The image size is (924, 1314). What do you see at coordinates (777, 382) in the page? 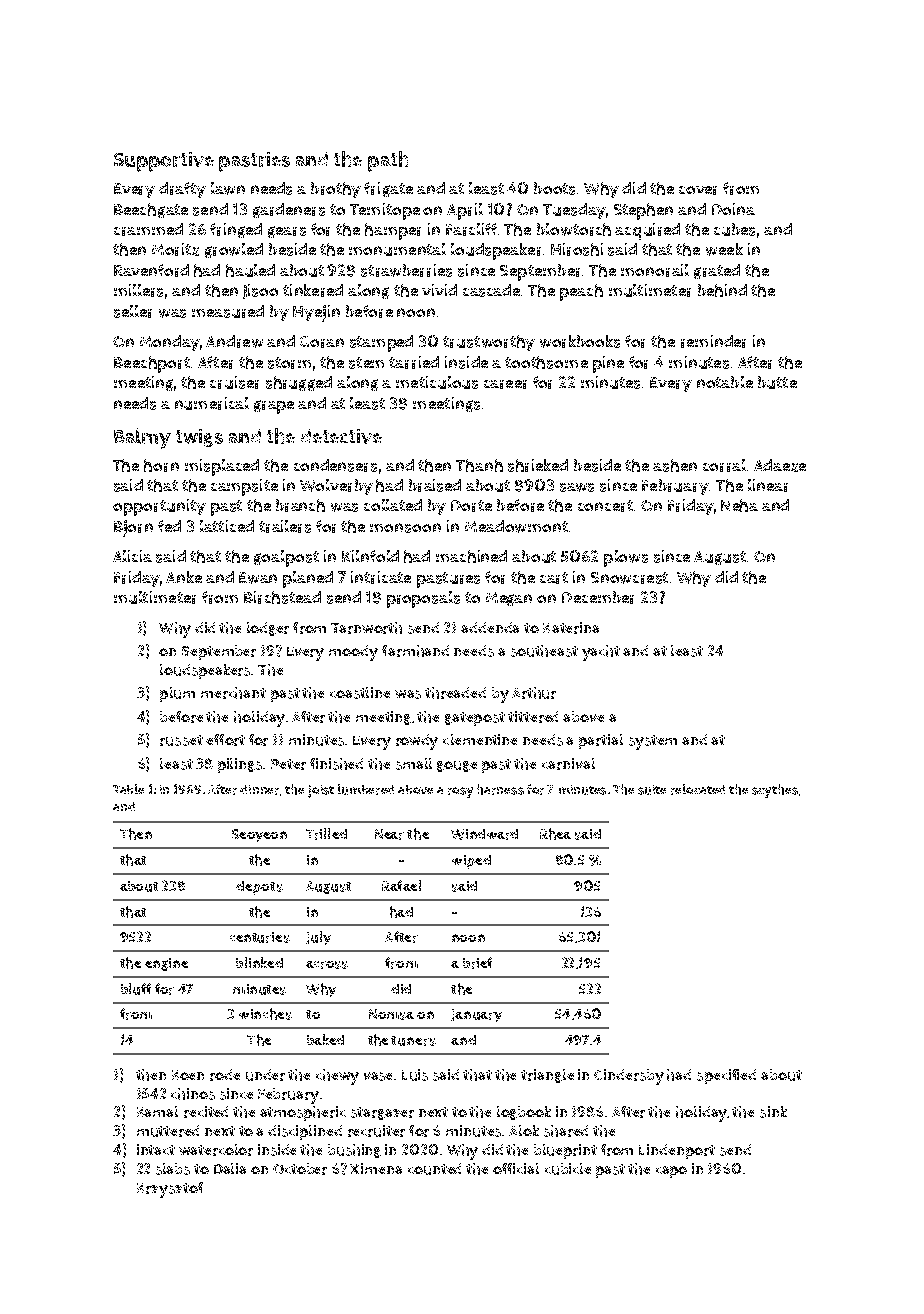
I see `butte` at bounding box center [777, 382].
